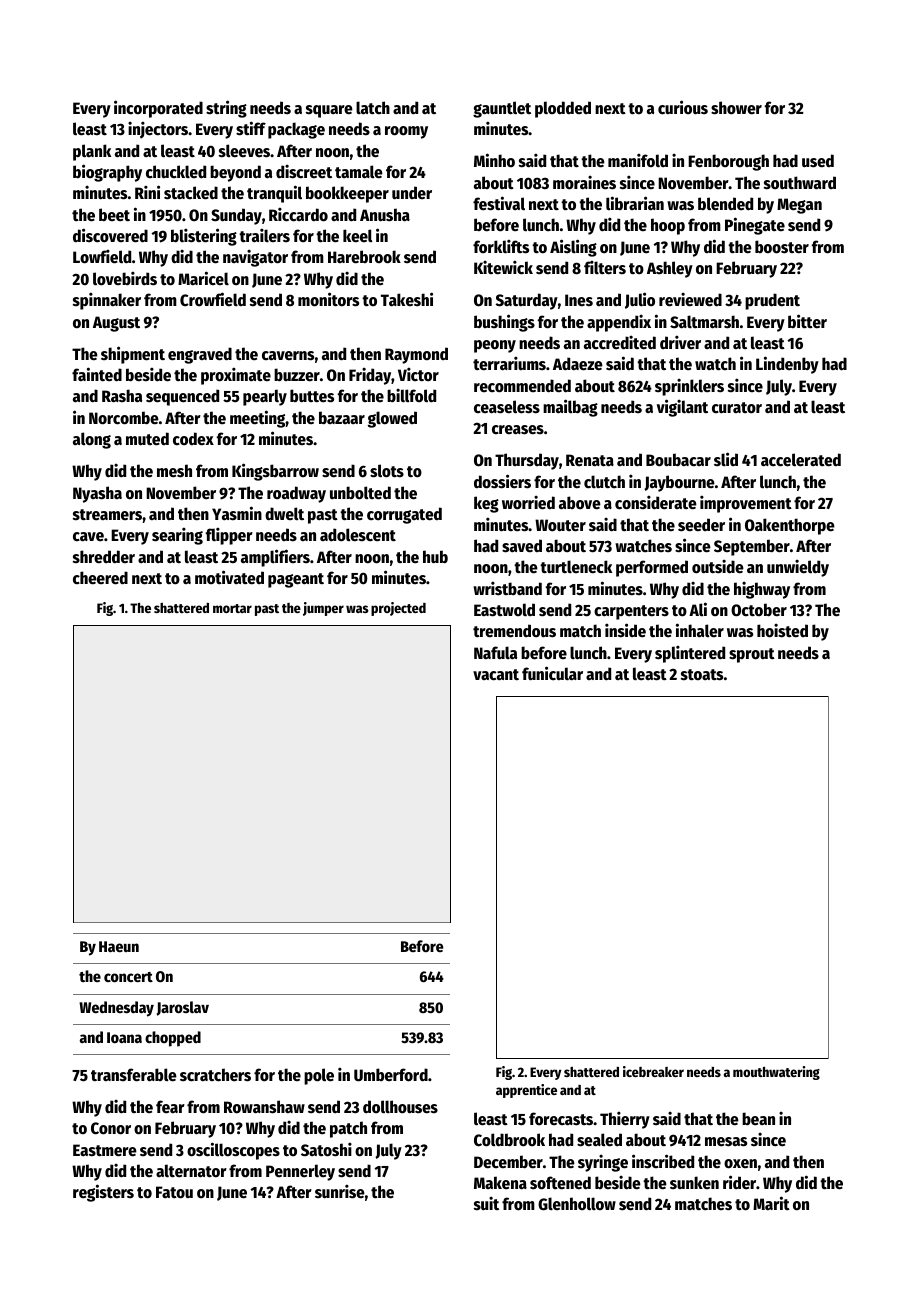 The image size is (924, 1308). What do you see at coordinates (502, 109) in the screenshot?
I see `gauntlet` at bounding box center [502, 109].
